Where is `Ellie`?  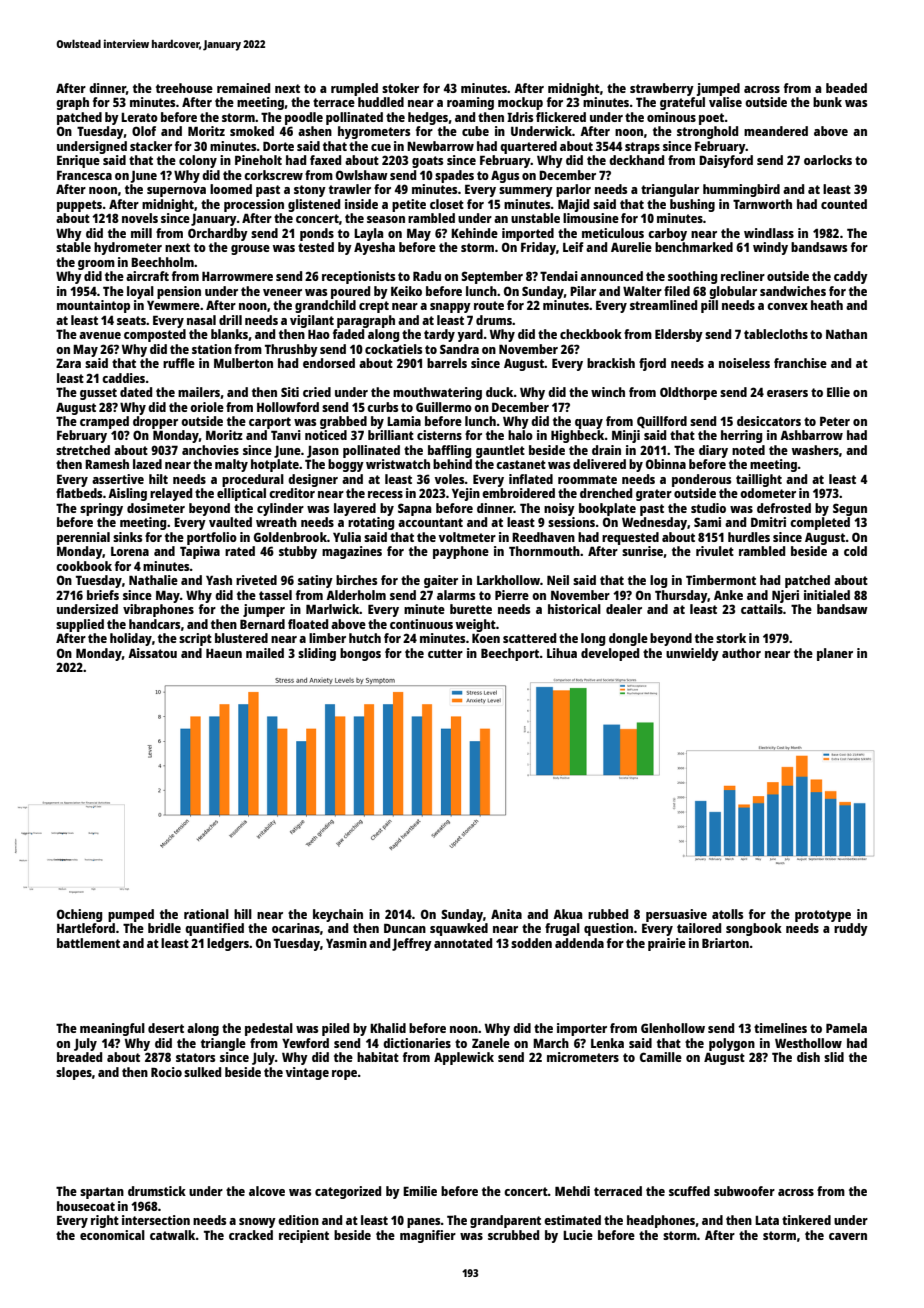
Ellie is located at coordinates (838, 392).
